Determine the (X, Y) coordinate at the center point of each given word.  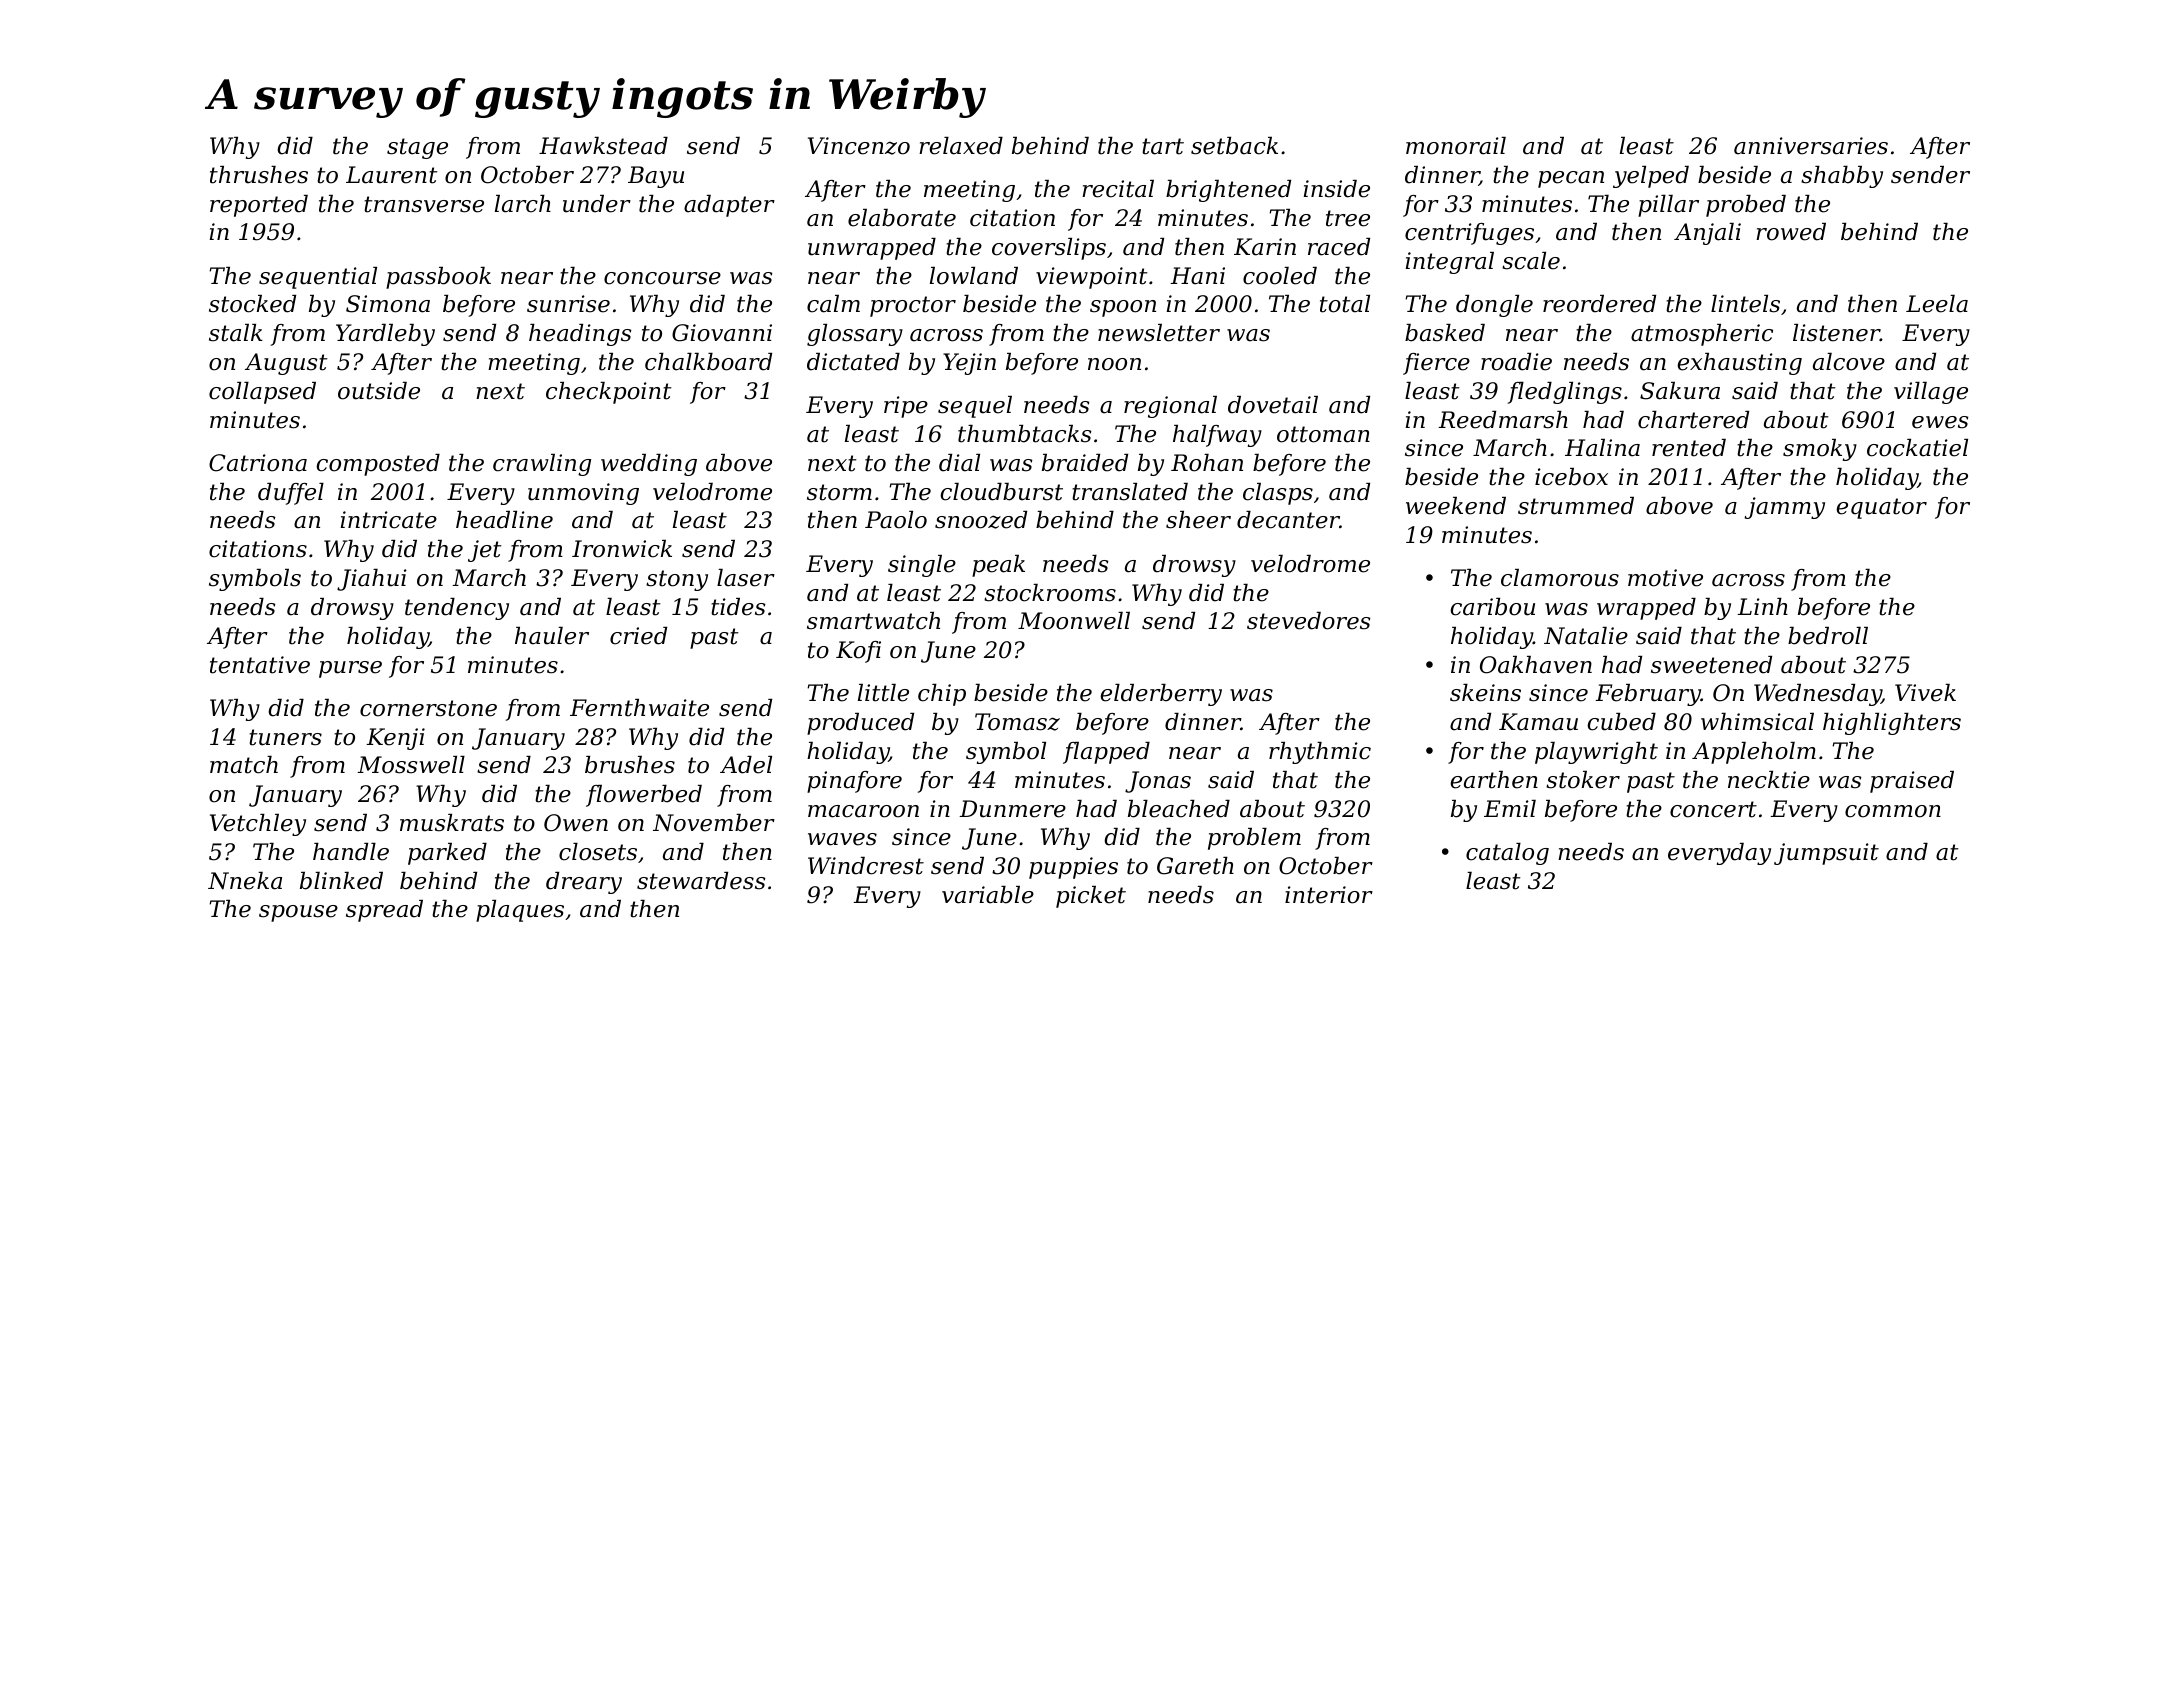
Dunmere (1012, 809)
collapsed (262, 393)
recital (1118, 189)
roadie (1516, 362)
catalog (1507, 854)
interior (1329, 895)
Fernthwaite (639, 708)
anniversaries (1811, 146)
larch (523, 204)
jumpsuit (1826, 854)
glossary (855, 335)
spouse (298, 913)
